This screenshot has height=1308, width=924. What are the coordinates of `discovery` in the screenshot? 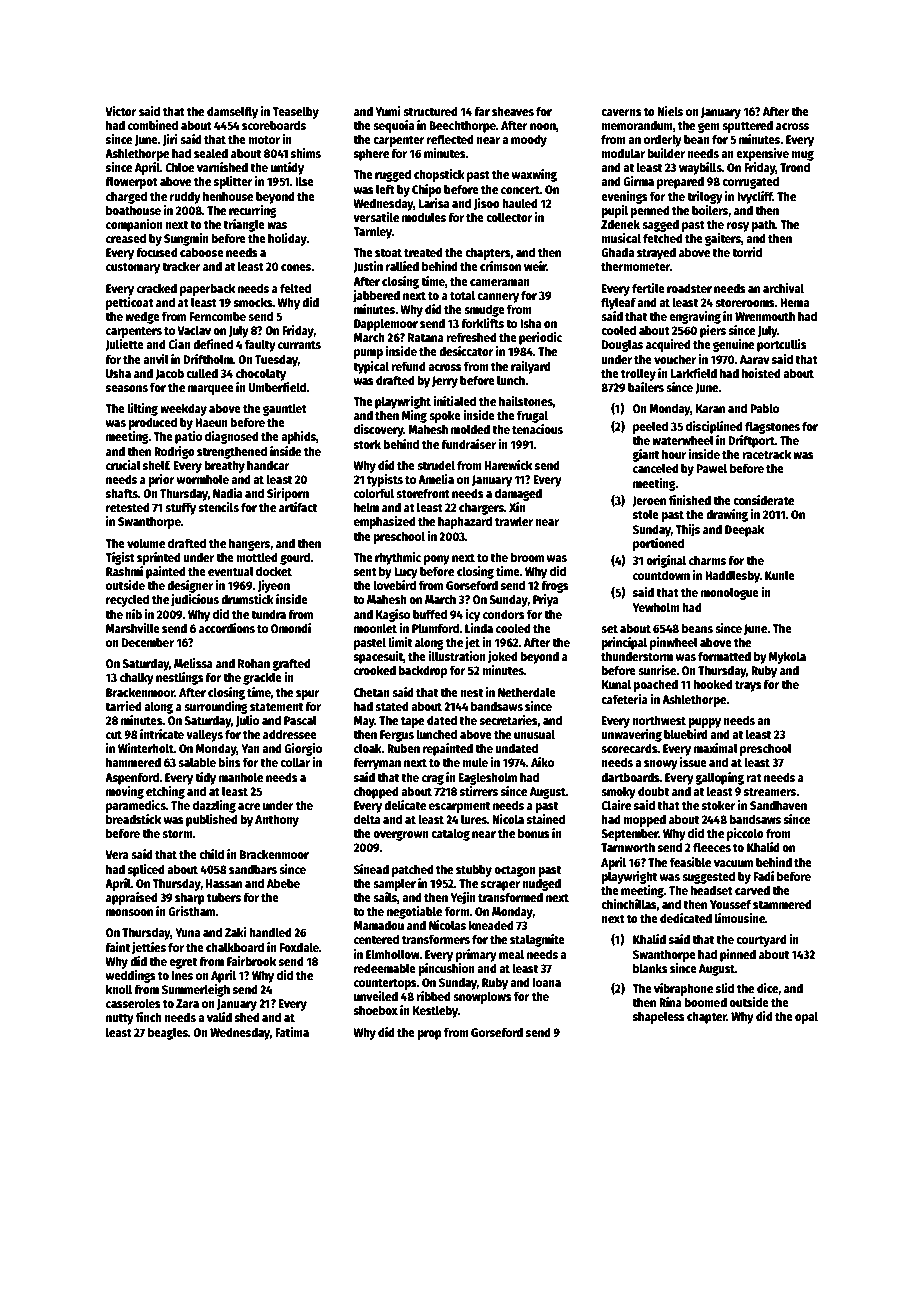 It's located at (379, 430).
